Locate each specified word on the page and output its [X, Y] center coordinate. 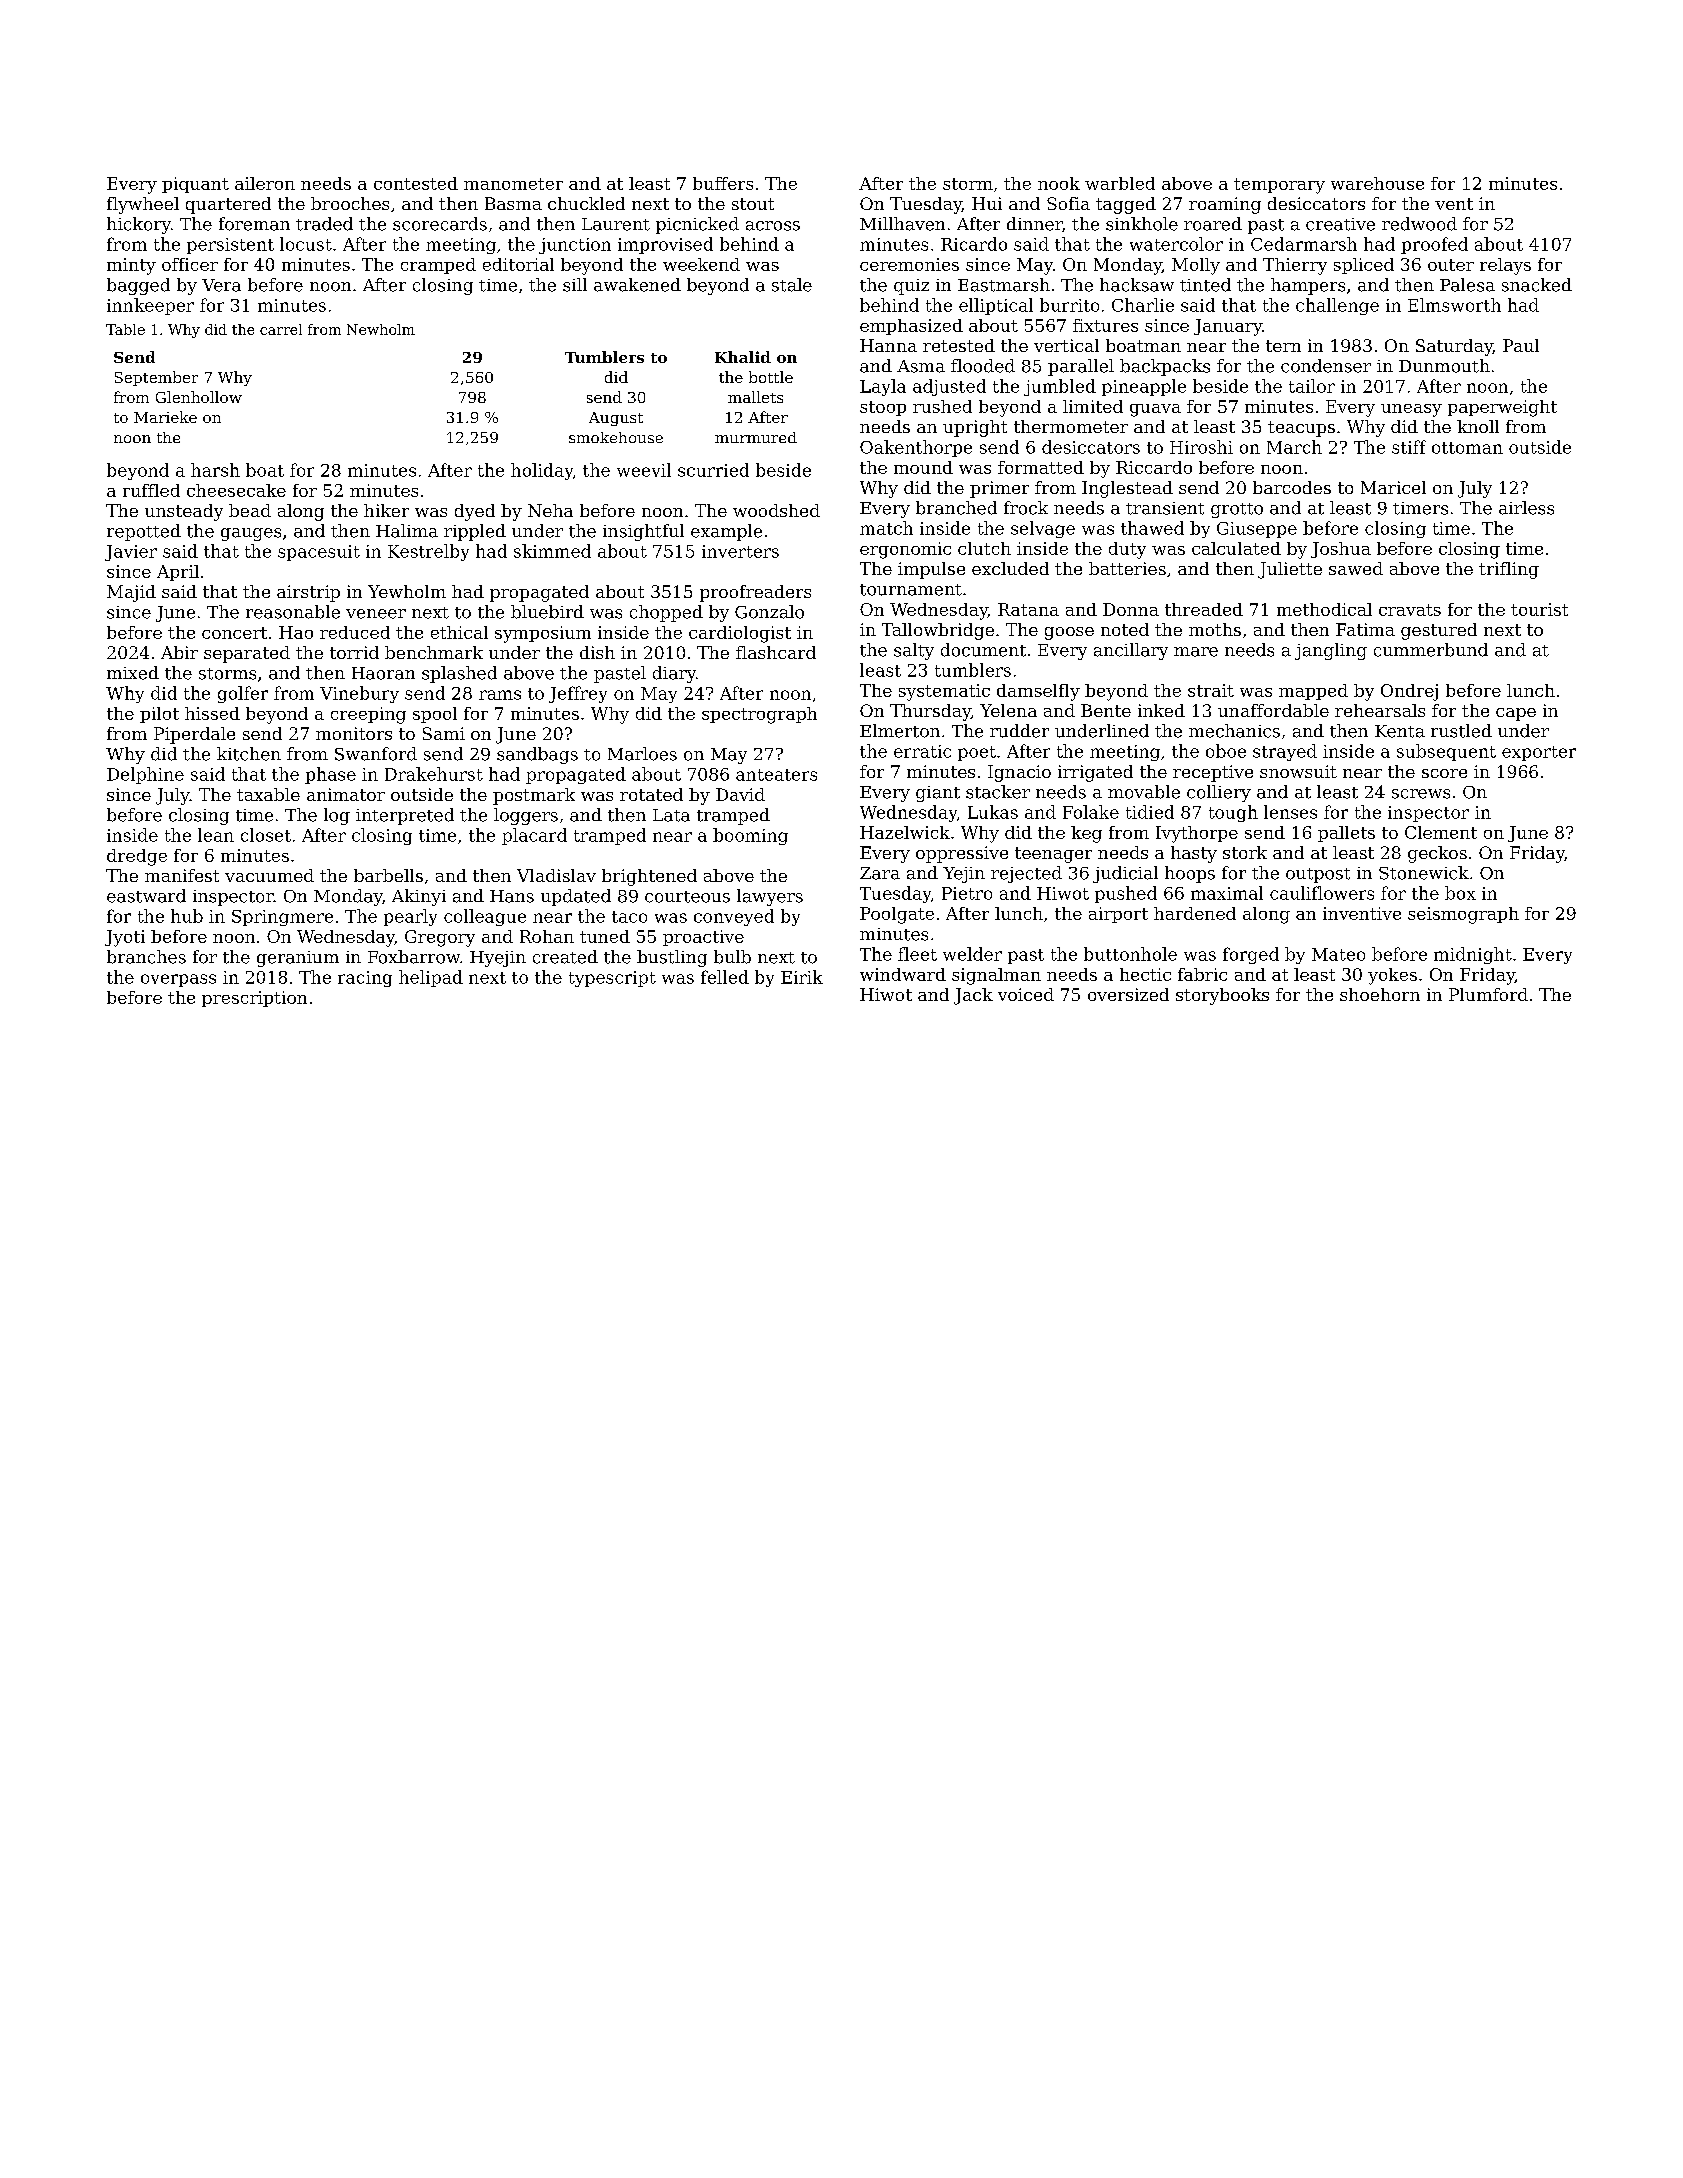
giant [938, 794]
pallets [1346, 834]
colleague [485, 917]
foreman [254, 224]
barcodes [1292, 487]
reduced [355, 632]
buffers [723, 183]
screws [1421, 794]
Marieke [165, 417]
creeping [368, 715]
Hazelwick [905, 832]
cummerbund [1431, 650]
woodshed [776, 510]
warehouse [1377, 183]
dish [597, 652]
